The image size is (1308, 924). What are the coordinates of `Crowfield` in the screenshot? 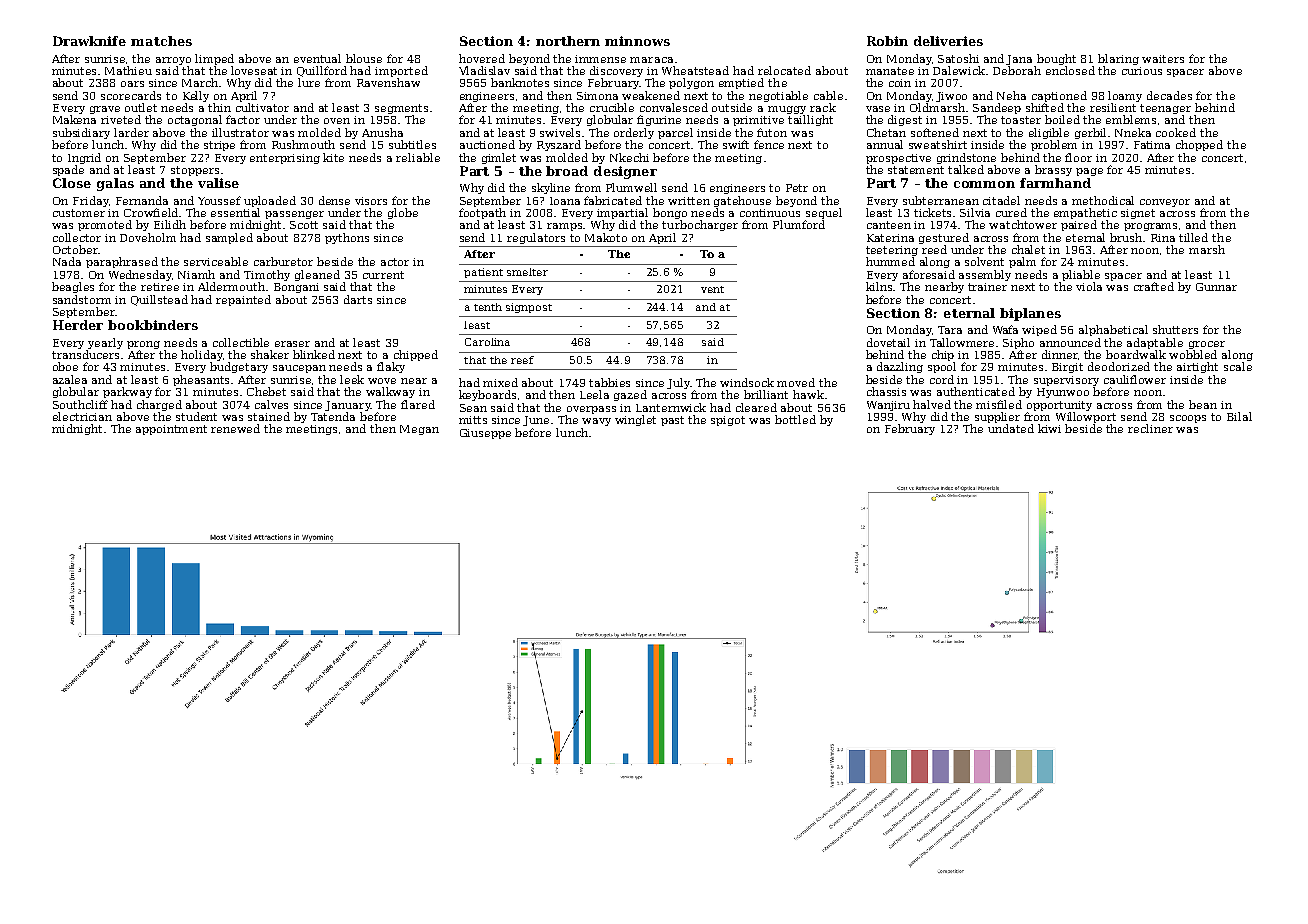 It's located at (152, 212).
